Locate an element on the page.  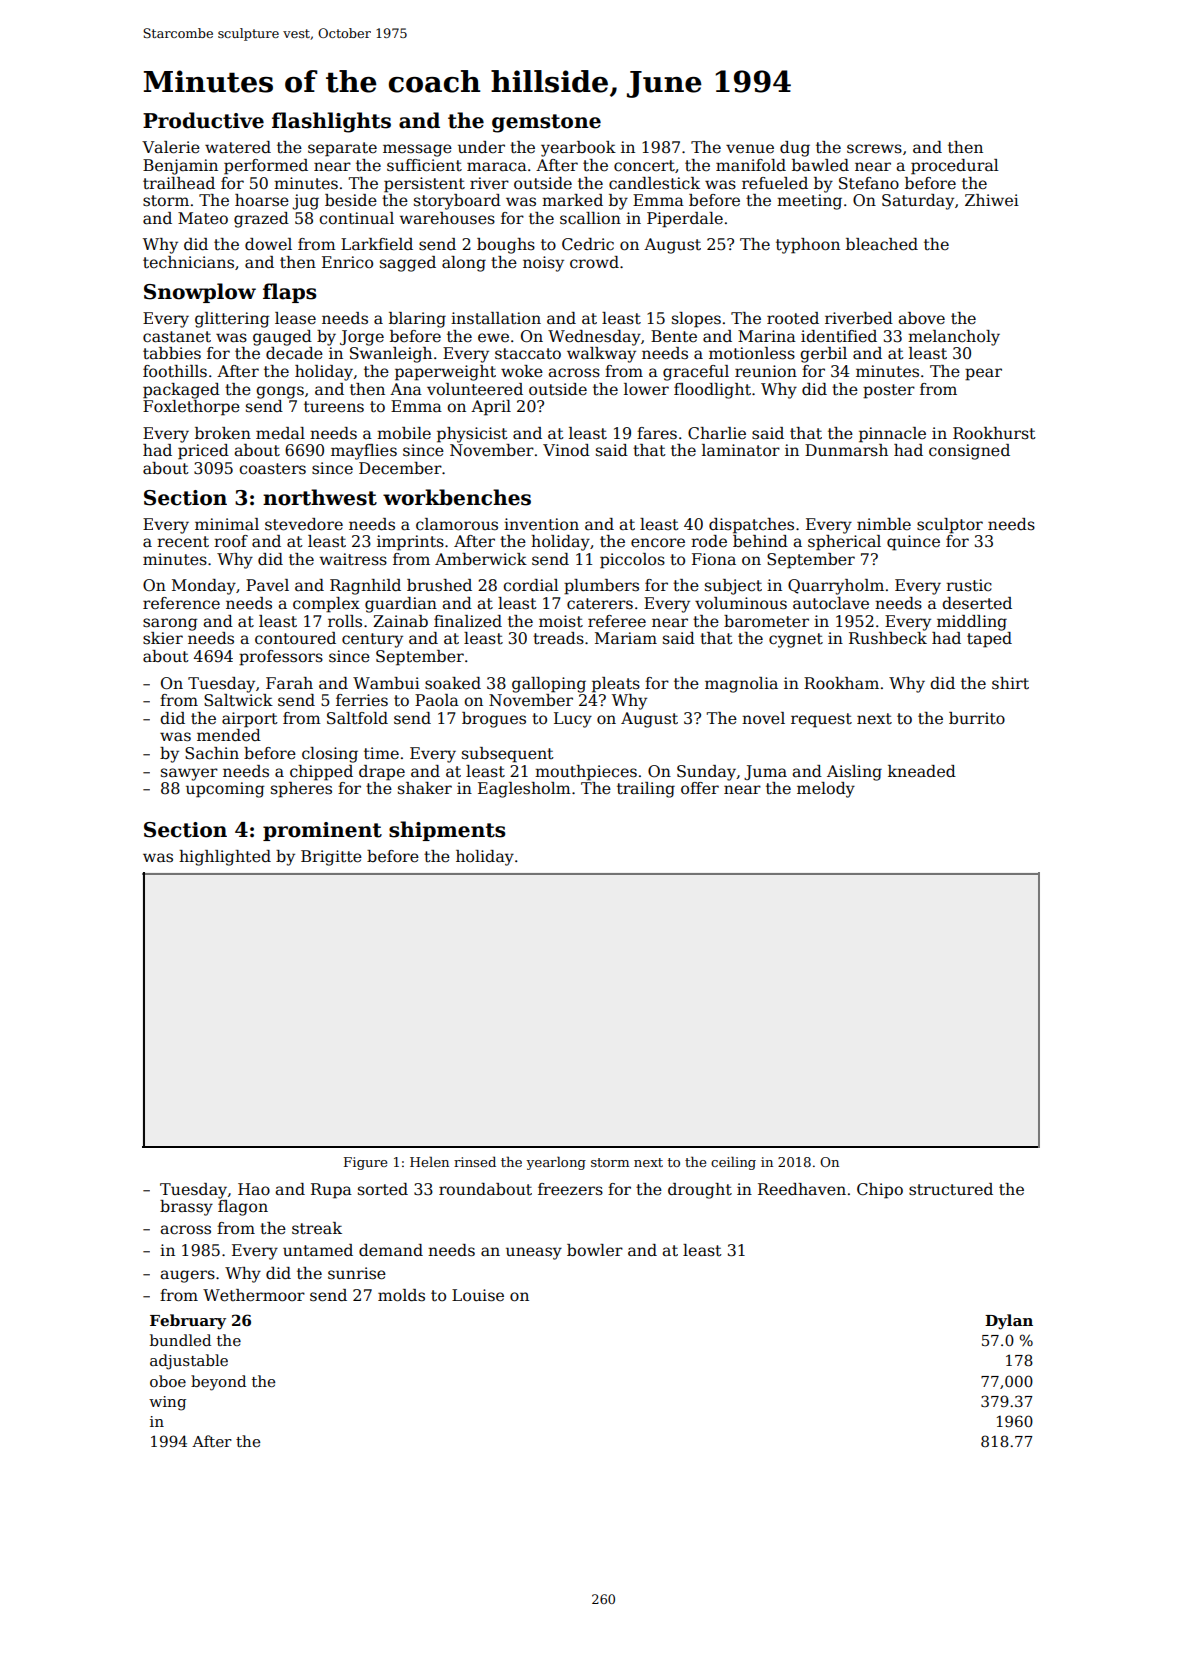
kneaded is located at coordinates (922, 771).
